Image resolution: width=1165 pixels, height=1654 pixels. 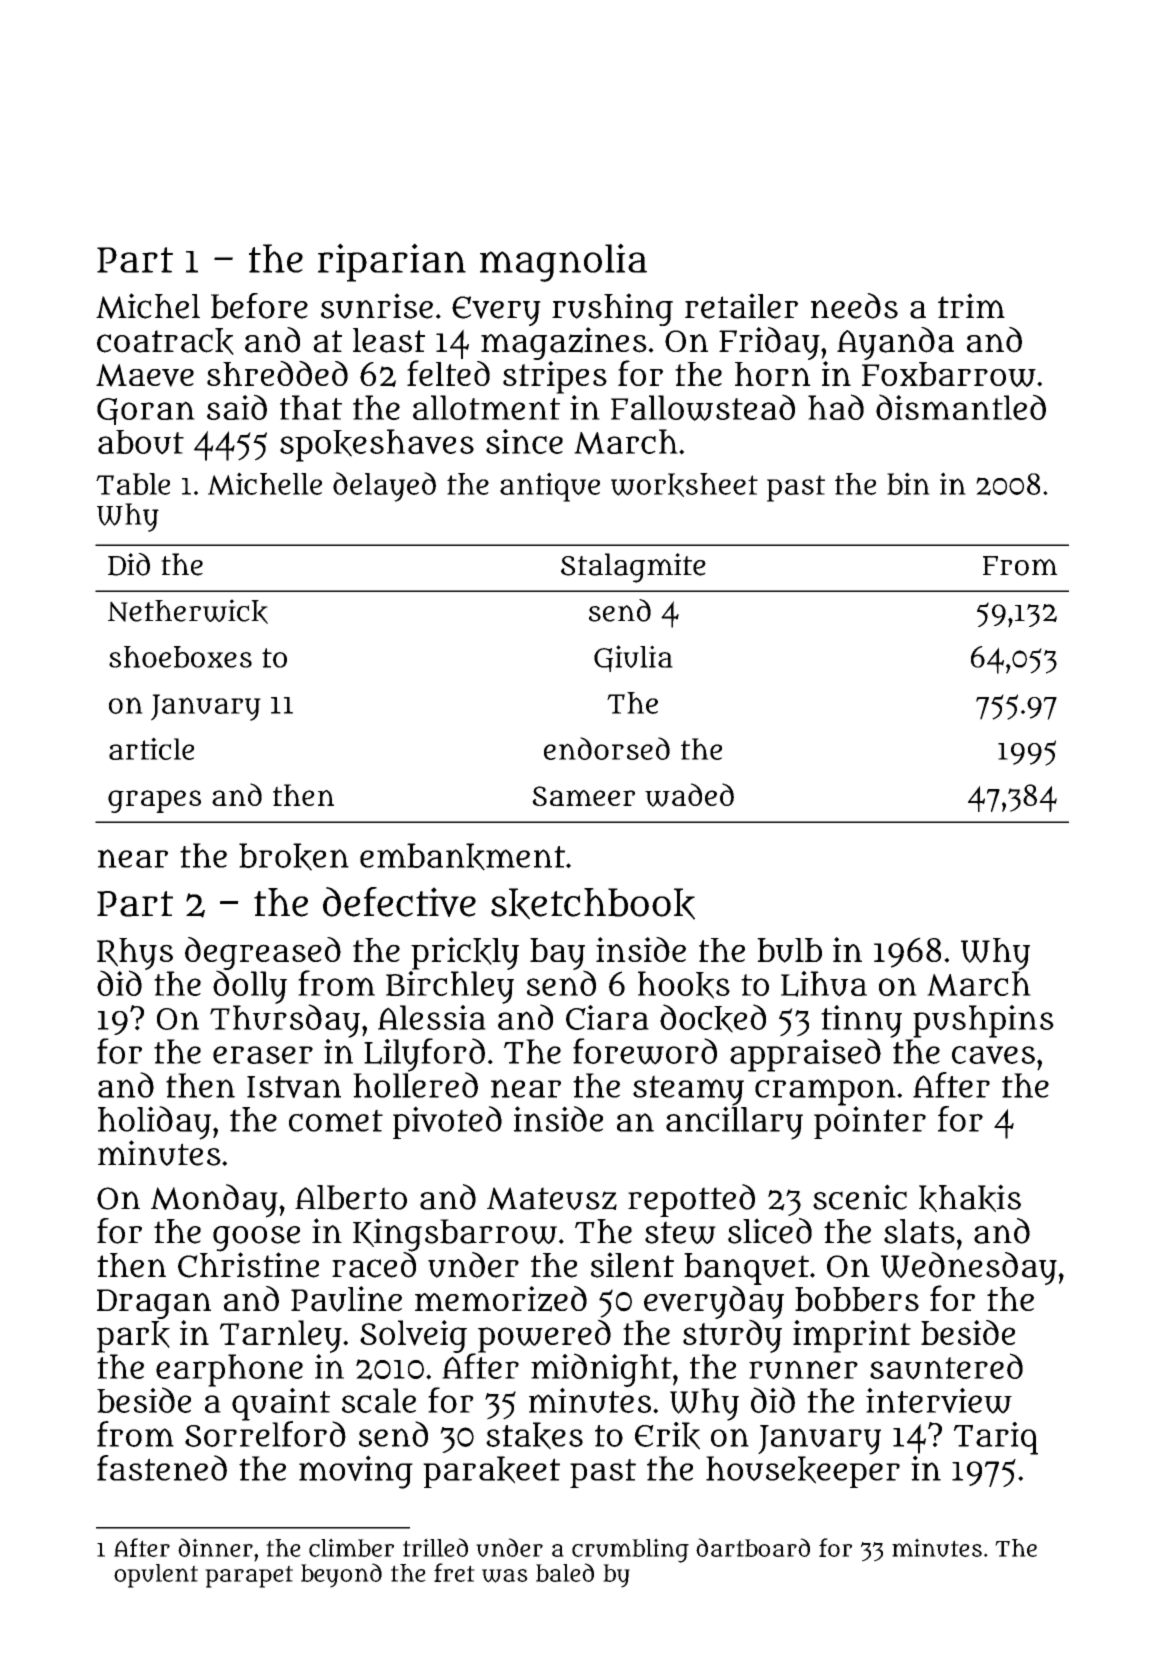 What do you see at coordinates (294, 1087) in the document?
I see `Istvan` at bounding box center [294, 1087].
